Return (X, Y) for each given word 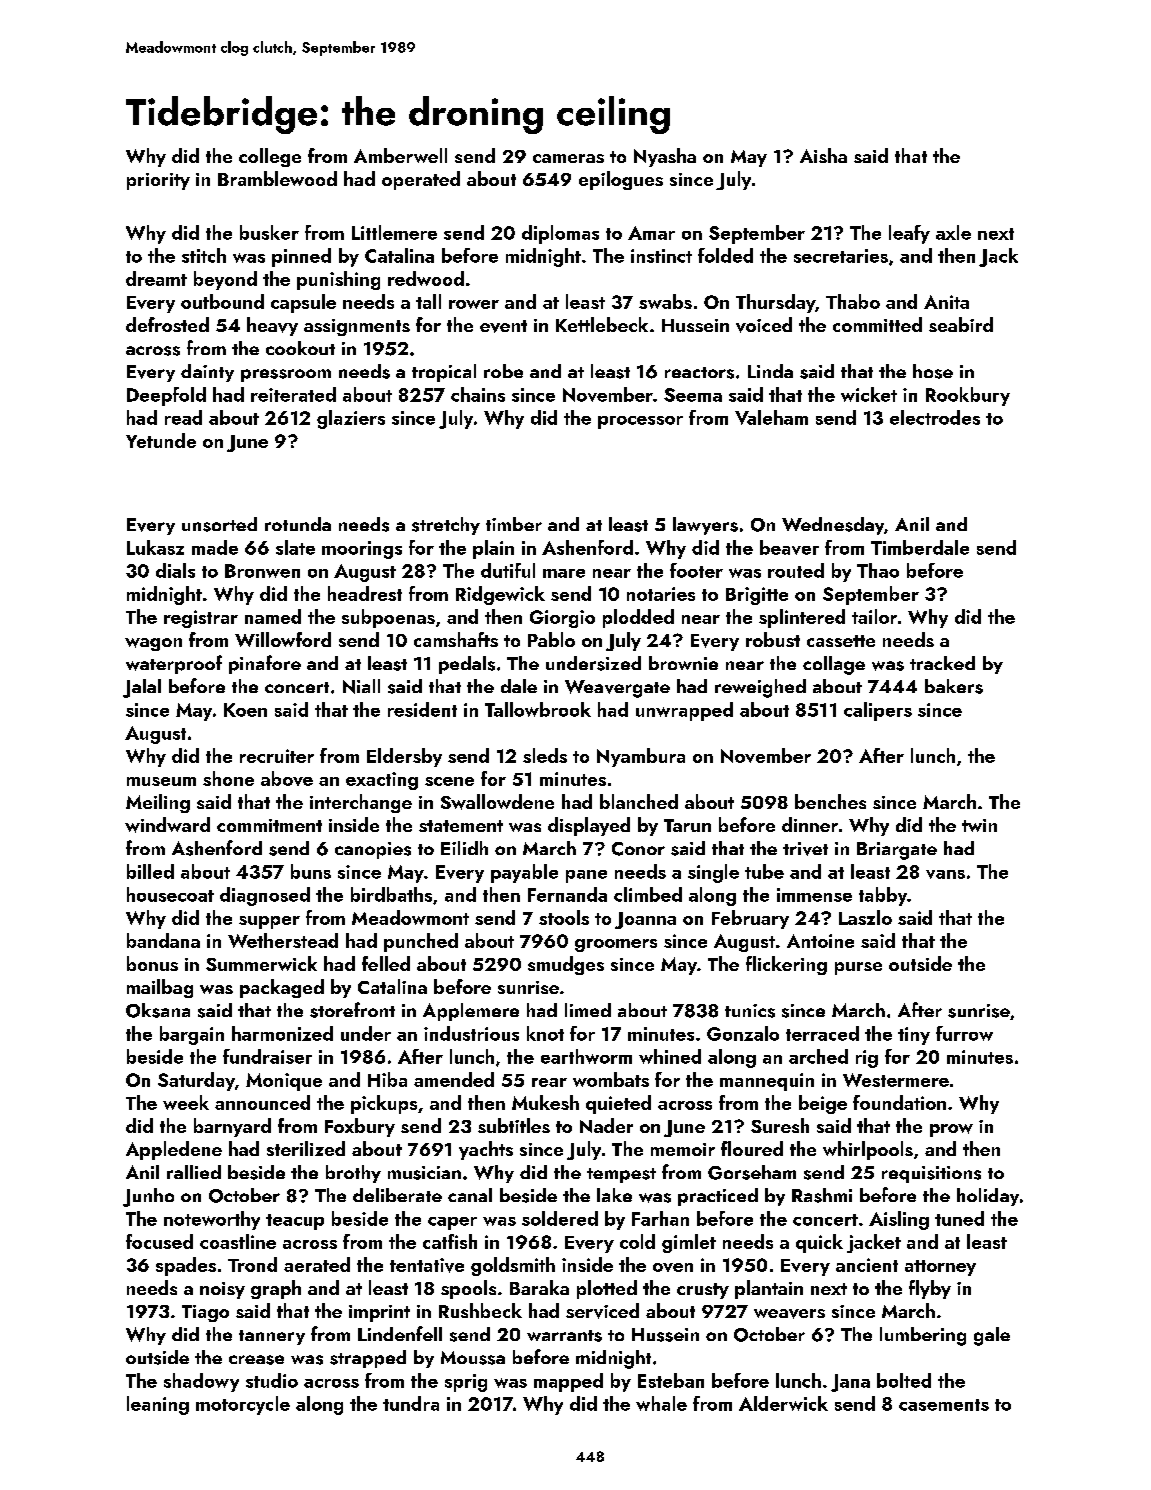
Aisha (823, 155)
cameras (568, 158)
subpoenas (388, 618)
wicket (869, 394)
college (270, 157)
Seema (693, 395)
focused (159, 1241)
